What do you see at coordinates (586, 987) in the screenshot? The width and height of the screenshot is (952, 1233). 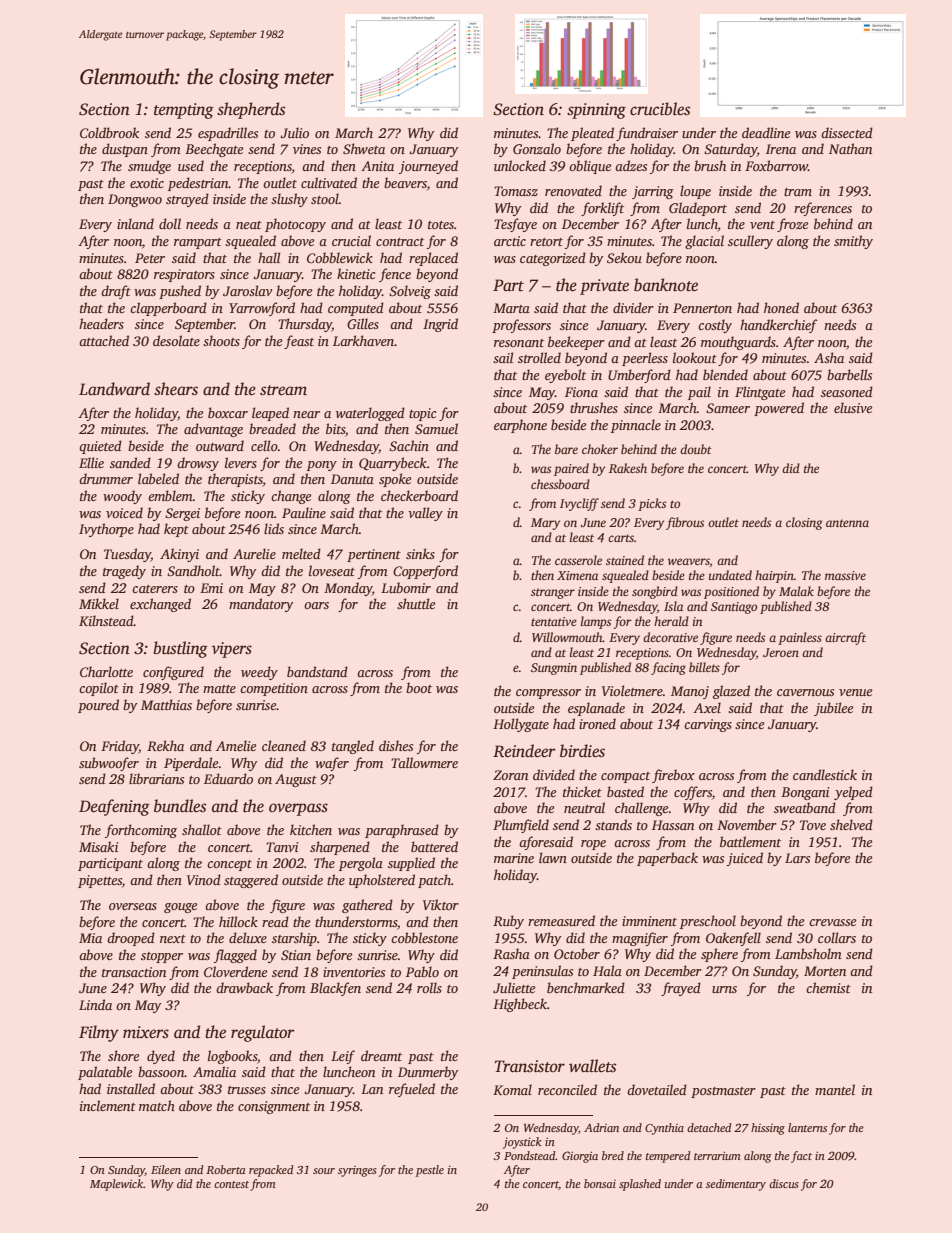 I see `benchmarked` at bounding box center [586, 987].
